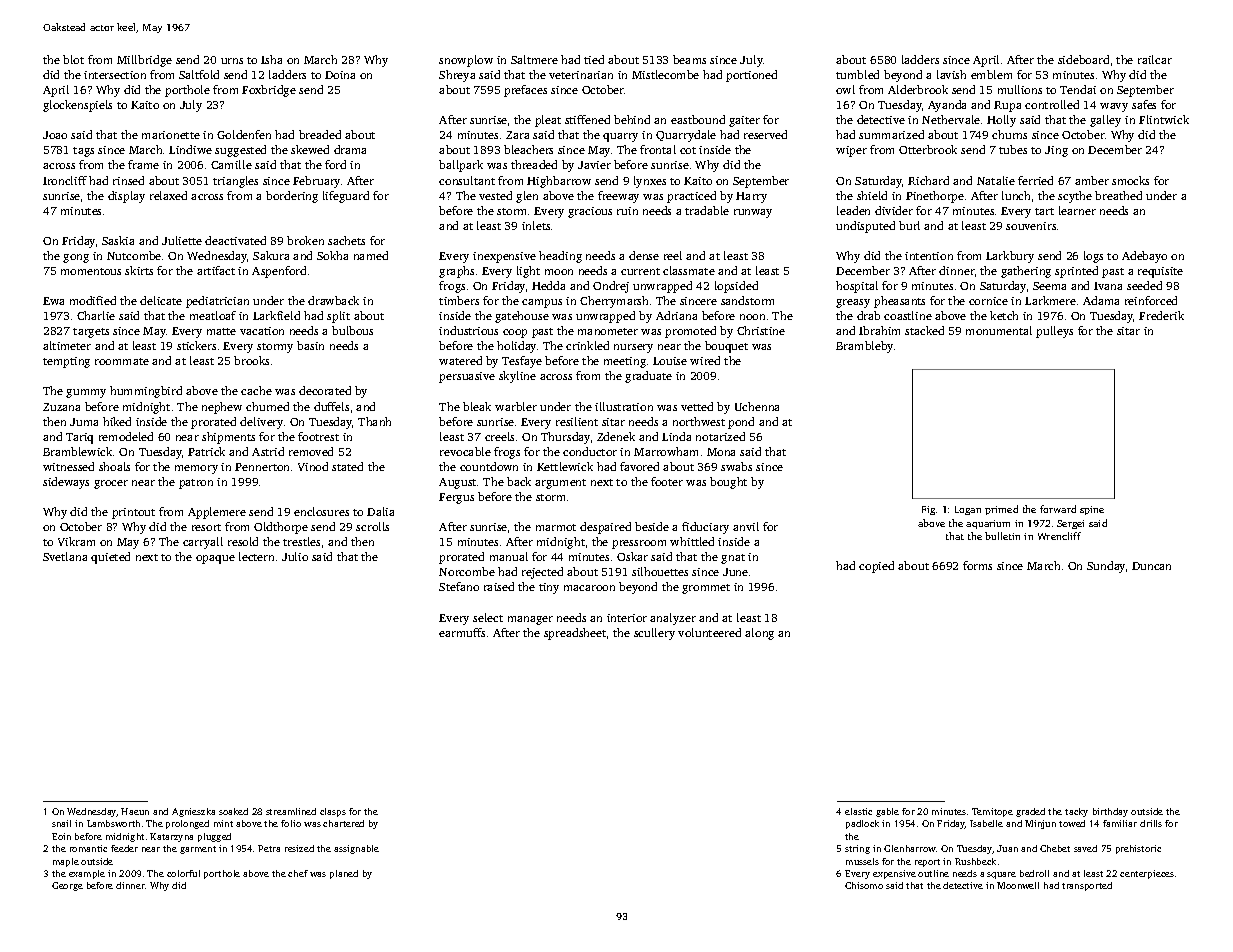  What do you see at coordinates (676, 315) in the document?
I see `Adriana` at bounding box center [676, 315].
